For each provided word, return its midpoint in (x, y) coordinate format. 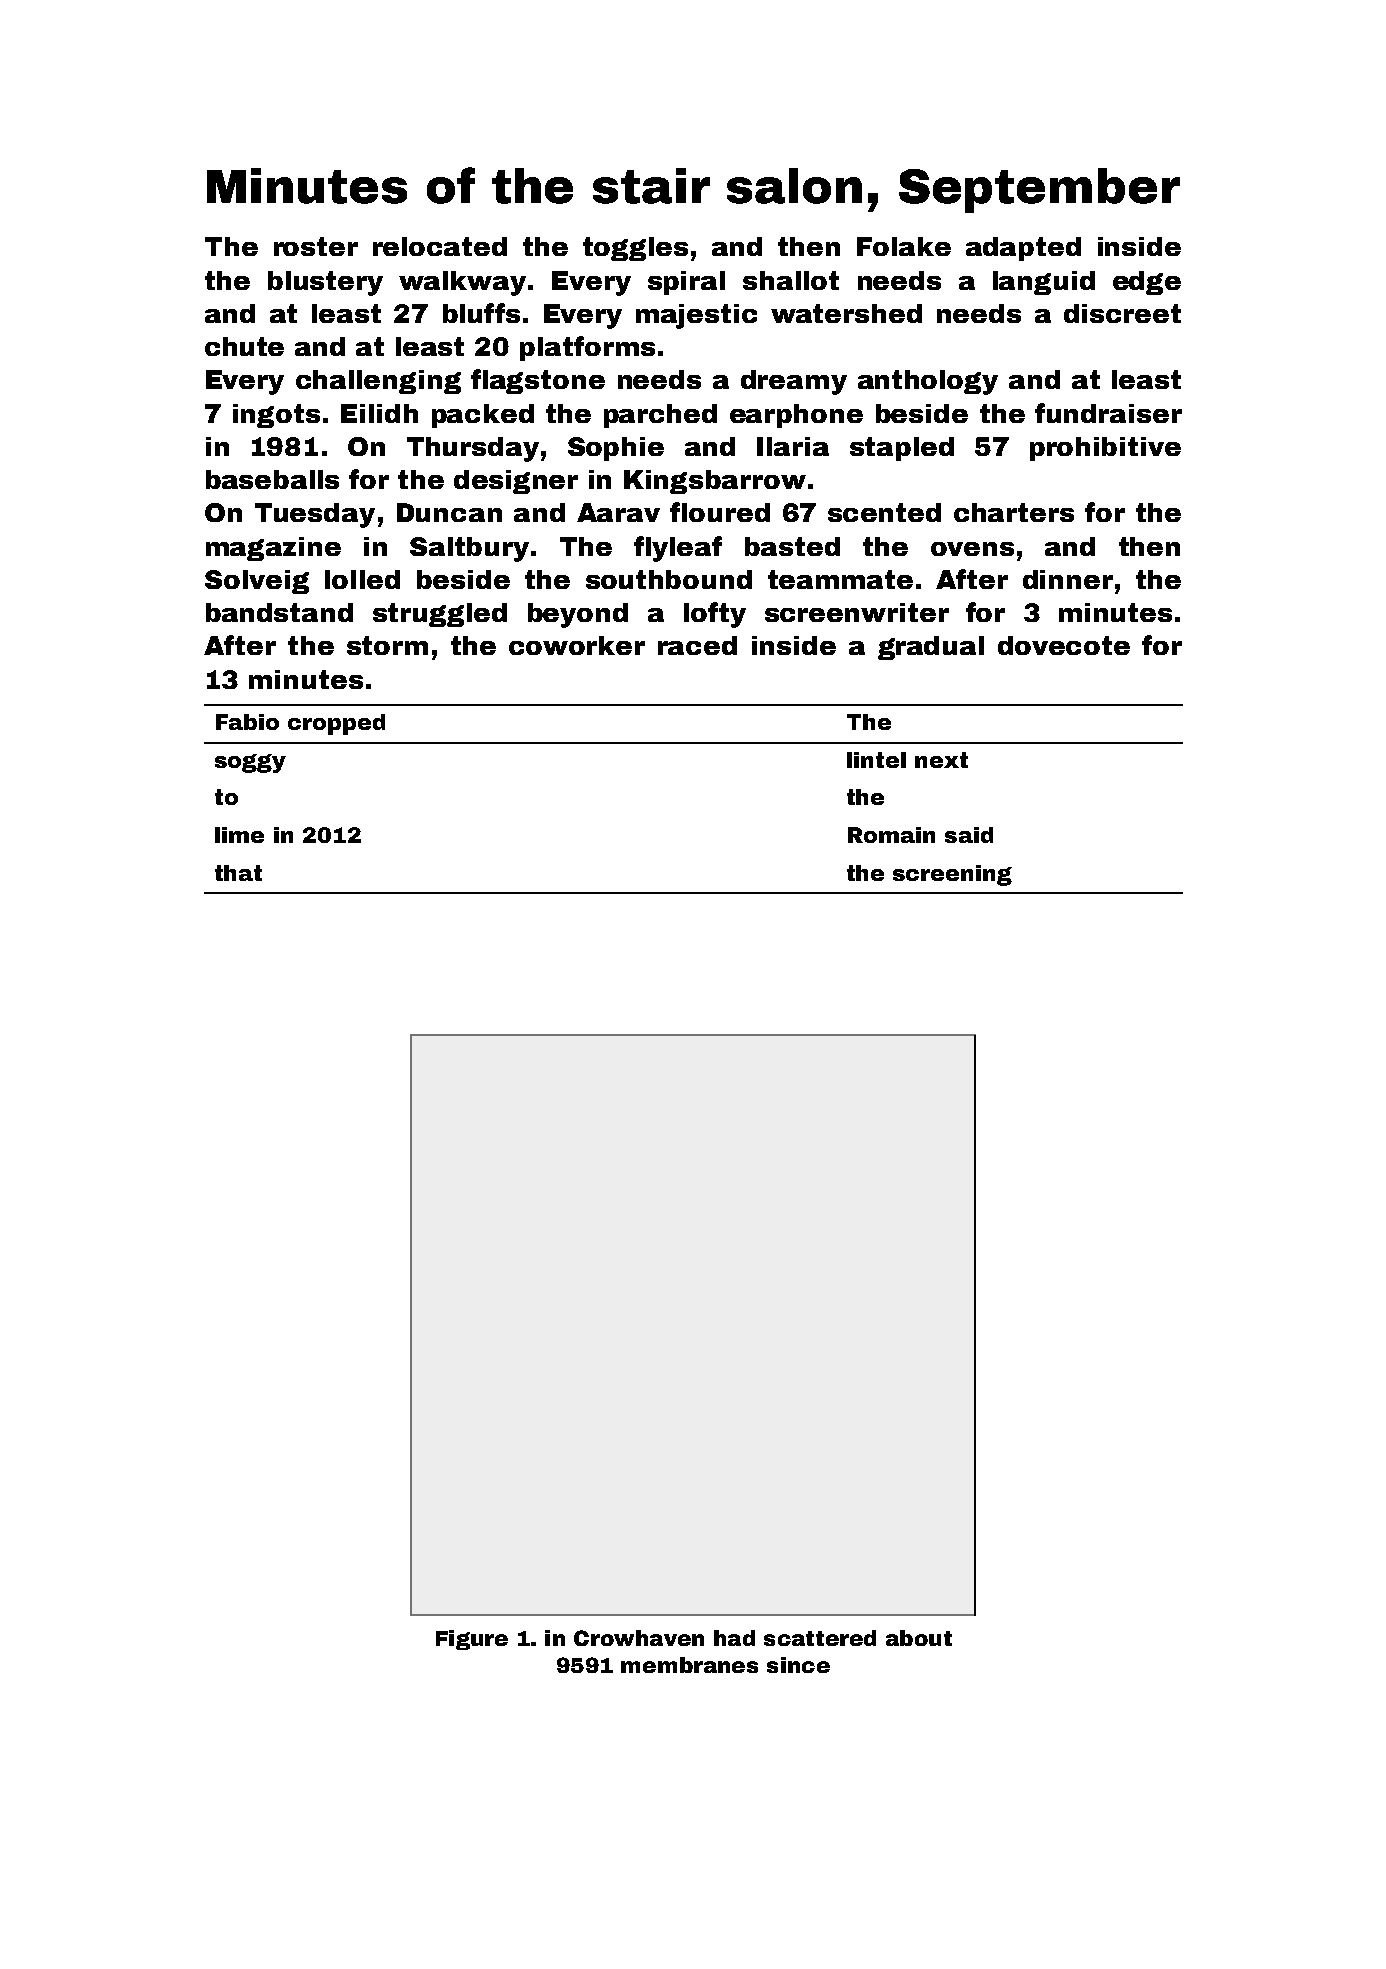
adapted (1023, 249)
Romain (891, 835)
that (238, 873)
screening (952, 875)
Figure (472, 1640)
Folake (904, 246)
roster (316, 246)
